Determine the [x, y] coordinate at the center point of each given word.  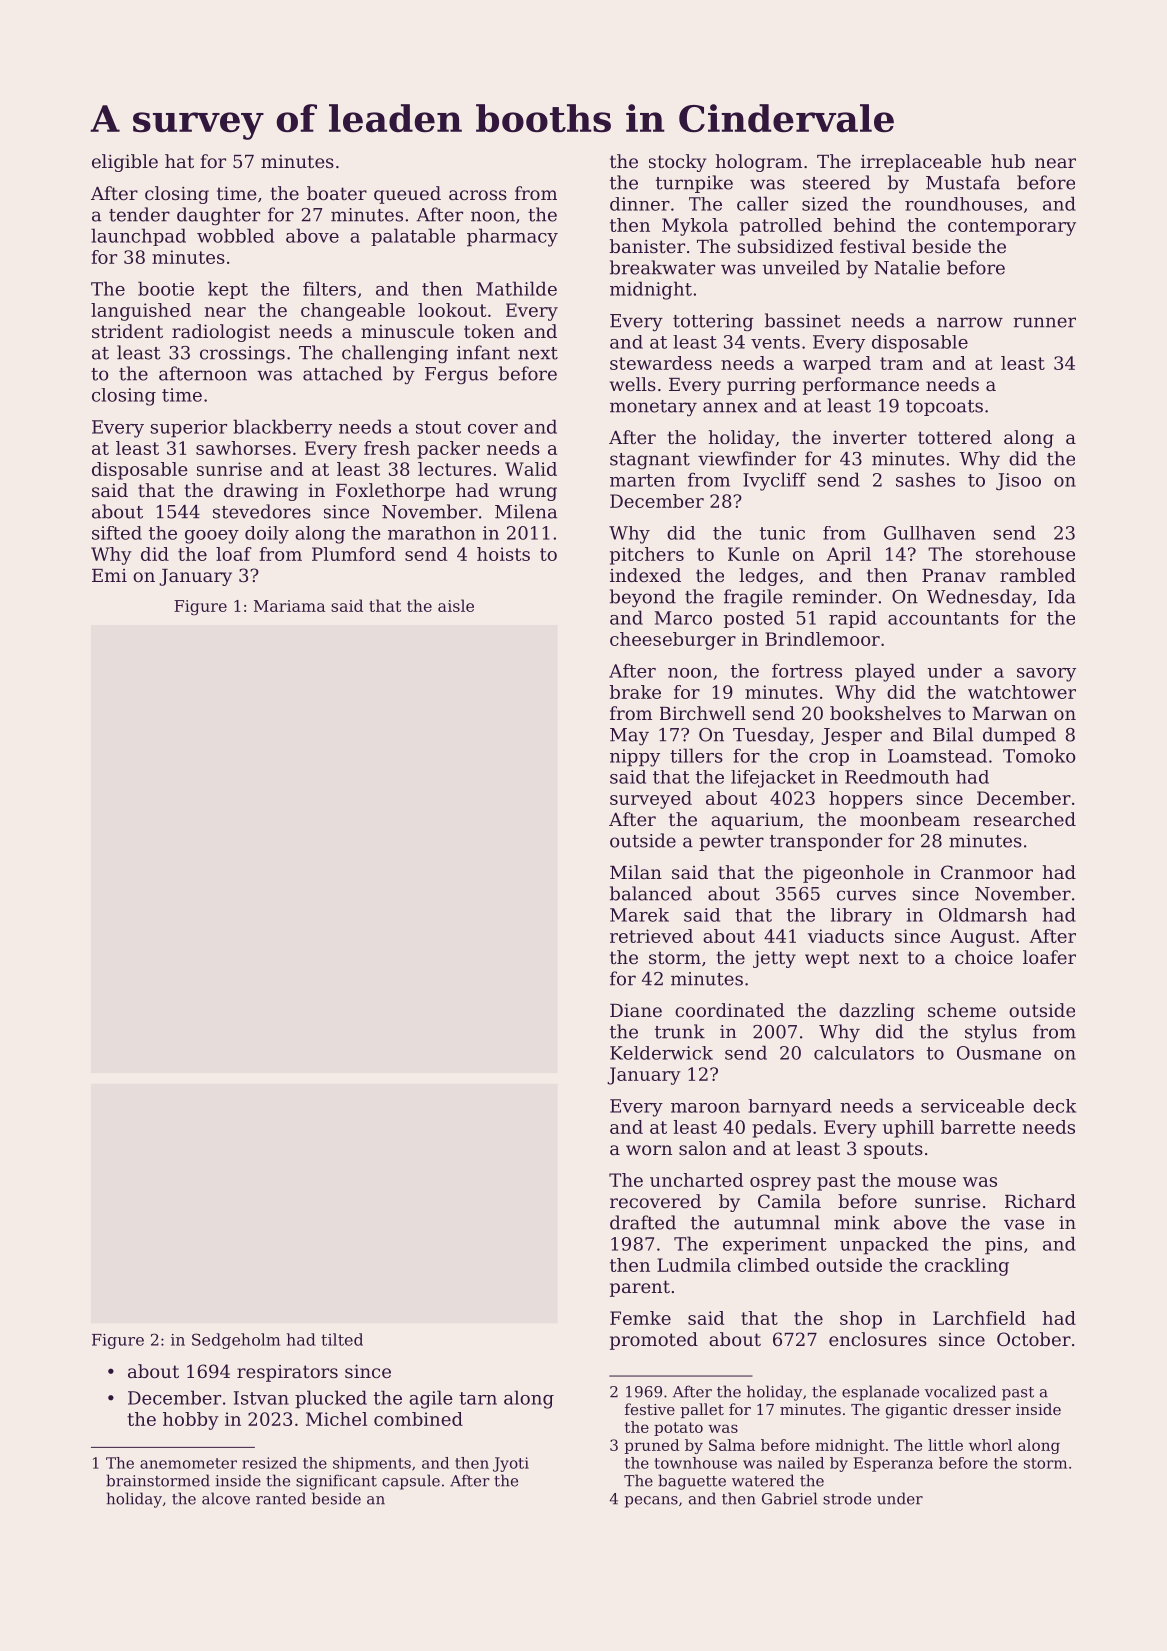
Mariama [289, 606]
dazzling [877, 1012]
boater [337, 193]
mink [857, 1222]
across [478, 195]
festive [650, 1409]
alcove [226, 1498]
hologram [758, 163]
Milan [636, 872]
